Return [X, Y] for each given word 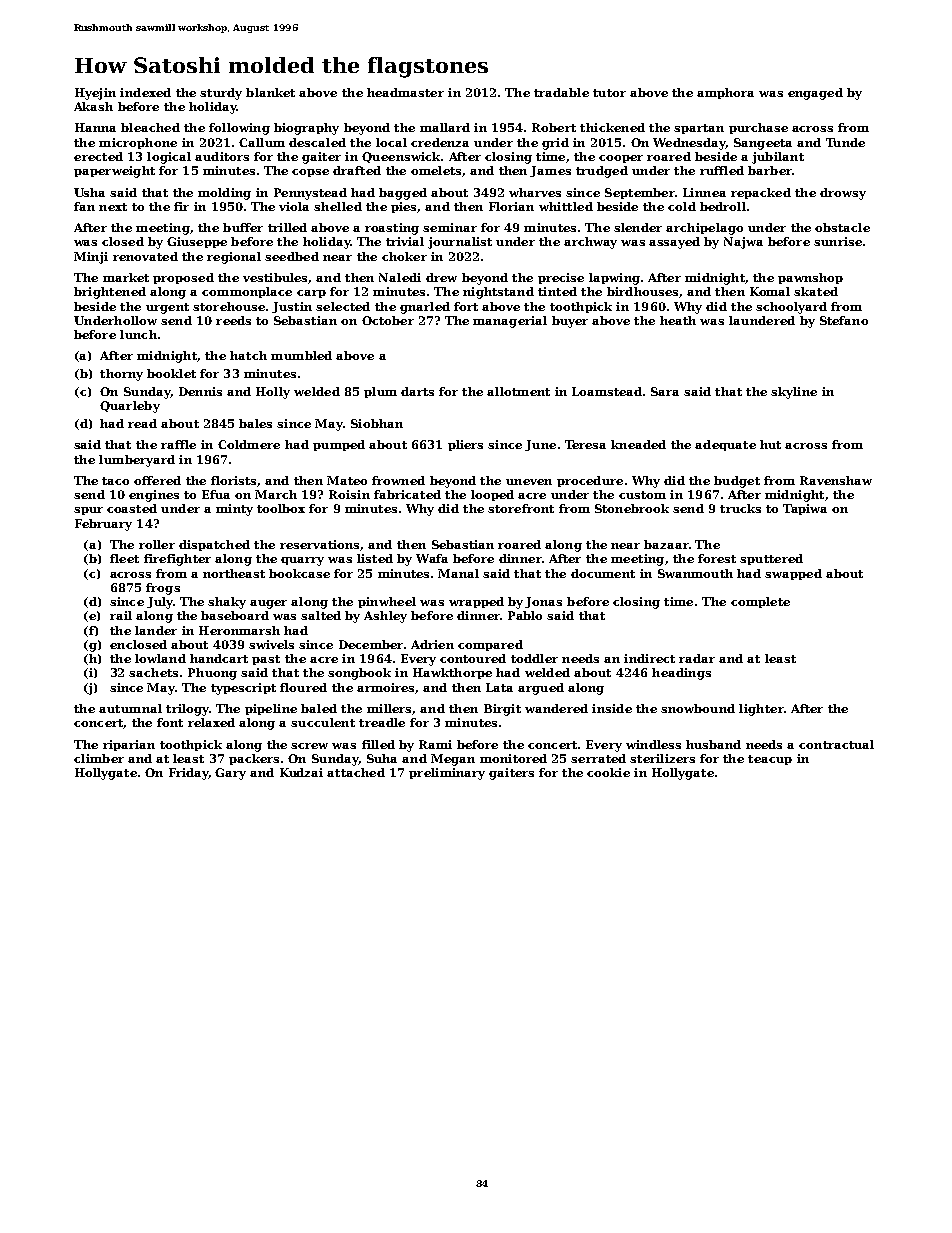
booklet [171, 373]
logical [169, 158]
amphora [725, 93]
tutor [609, 93]
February [103, 525]
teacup [770, 760]
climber [99, 758]
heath [678, 320]
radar [697, 658]
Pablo [525, 615]
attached [356, 772]
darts [417, 391]
